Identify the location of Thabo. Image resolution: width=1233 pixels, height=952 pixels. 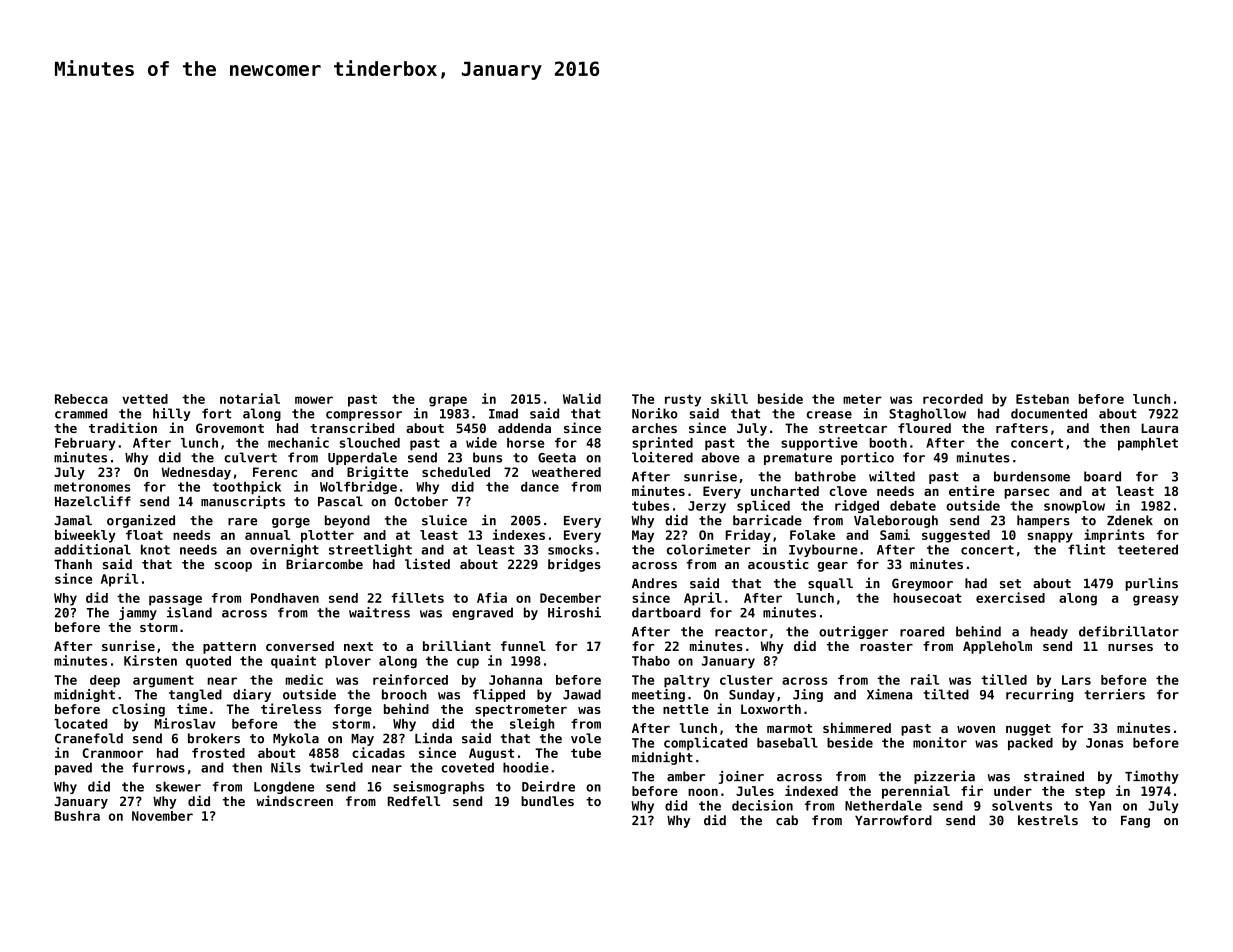
(651, 661).
